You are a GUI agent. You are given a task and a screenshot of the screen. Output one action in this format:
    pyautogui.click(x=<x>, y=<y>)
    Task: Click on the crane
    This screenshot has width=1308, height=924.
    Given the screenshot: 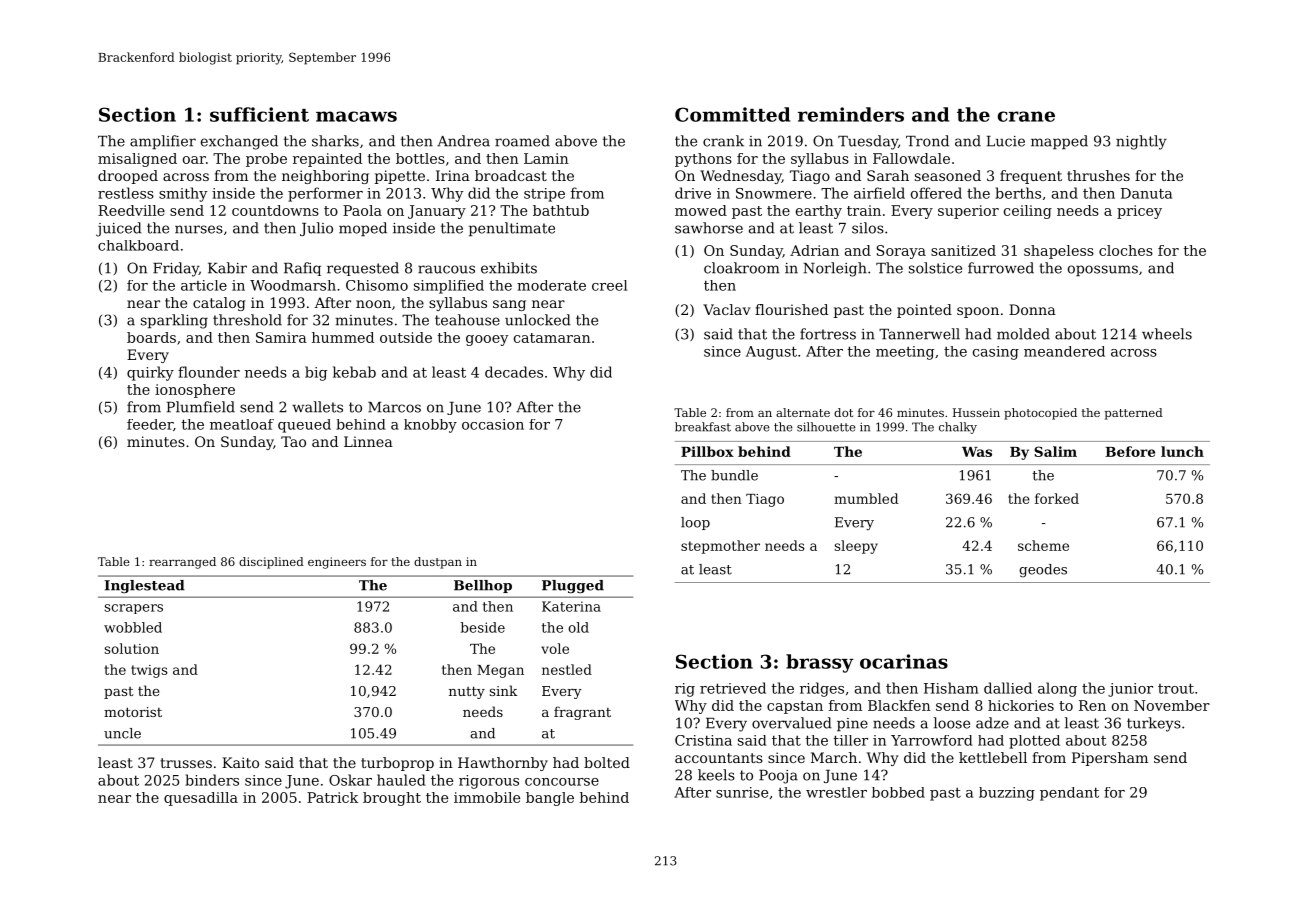 What is the action you would take?
    pyautogui.click(x=1026, y=116)
